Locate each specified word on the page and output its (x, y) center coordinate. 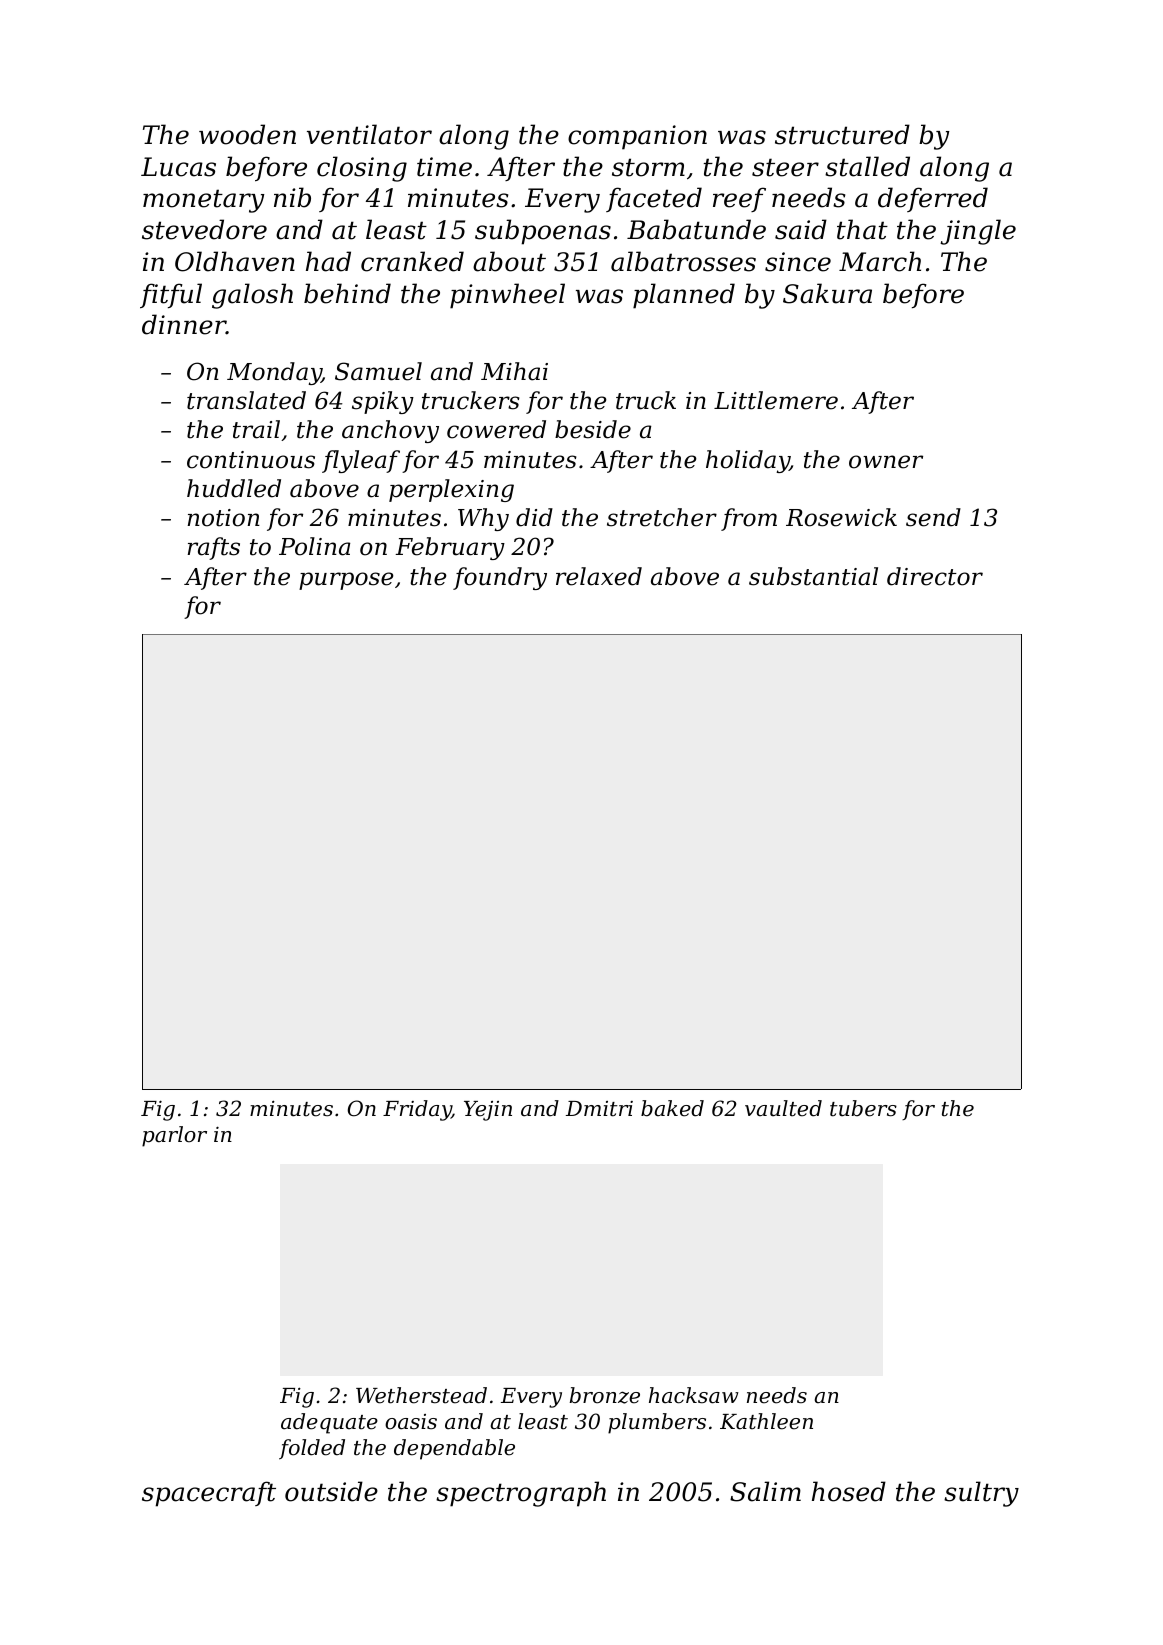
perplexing (451, 490)
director (935, 576)
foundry (500, 578)
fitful (171, 295)
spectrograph (521, 1494)
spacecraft (209, 1494)
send (933, 517)
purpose (346, 581)
